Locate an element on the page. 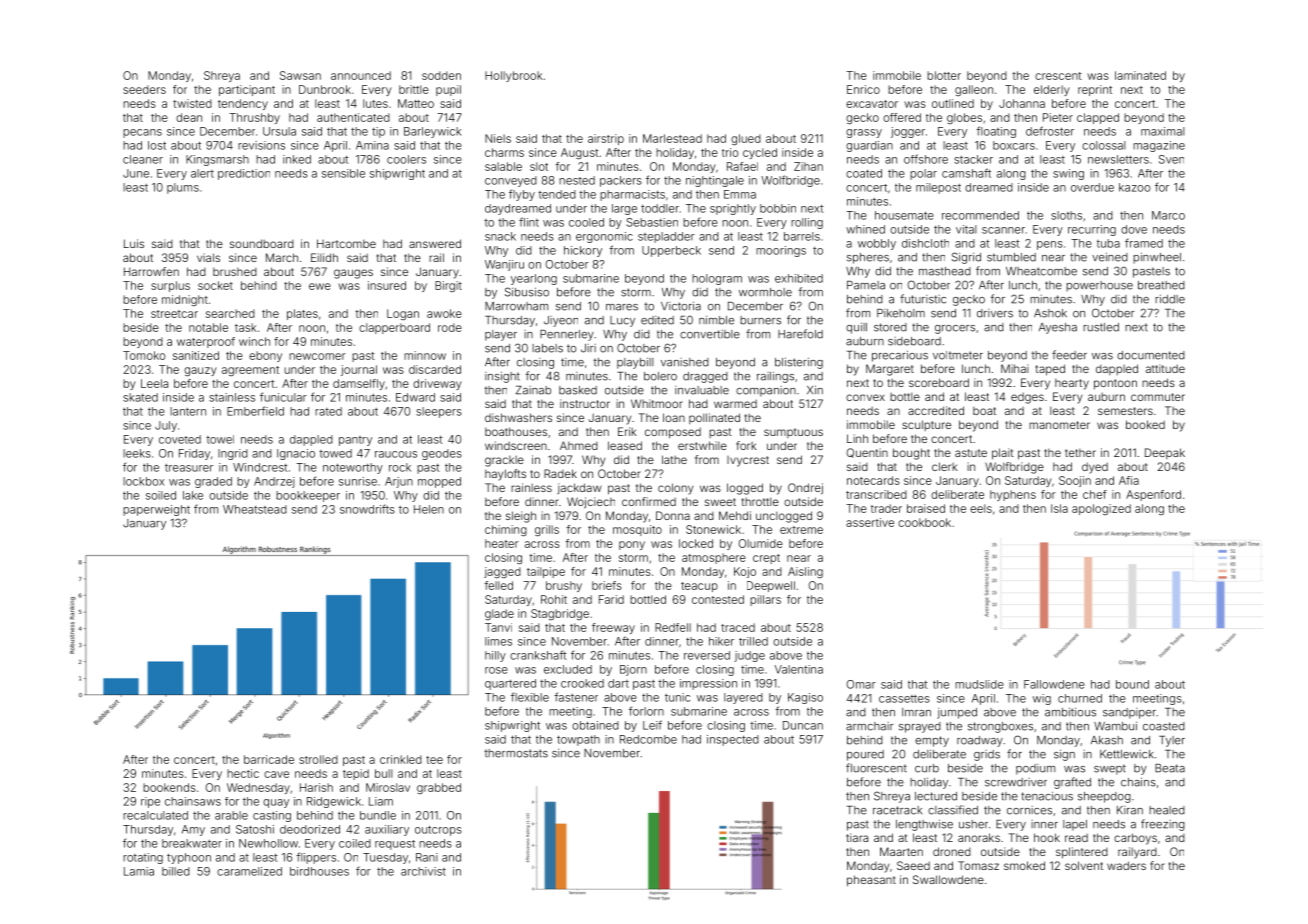 The height and width of the document is (924, 1308). vanished is located at coordinates (685, 362).
